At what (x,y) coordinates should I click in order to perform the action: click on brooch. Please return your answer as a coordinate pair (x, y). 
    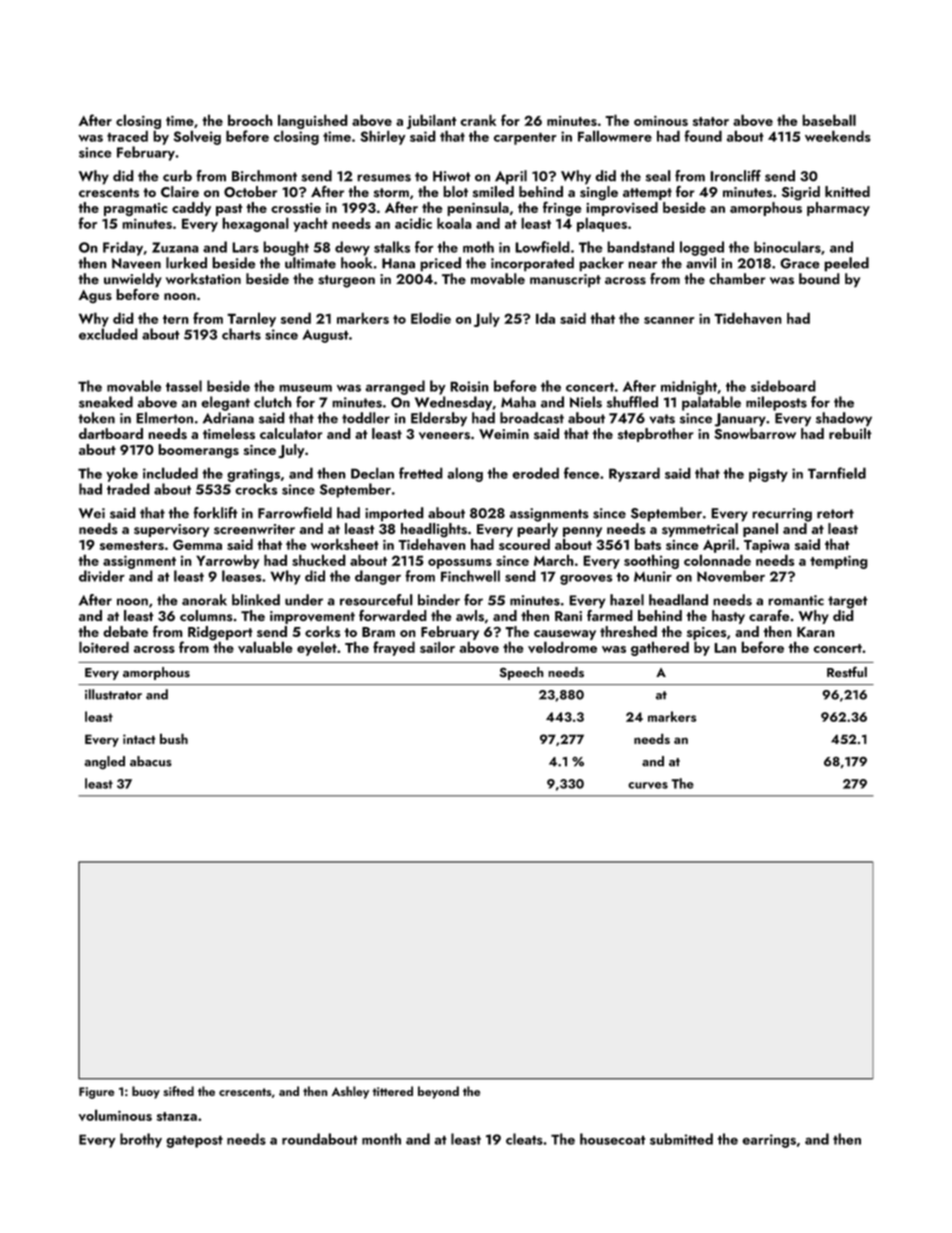
    Looking at the image, I should click on (250, 120).
